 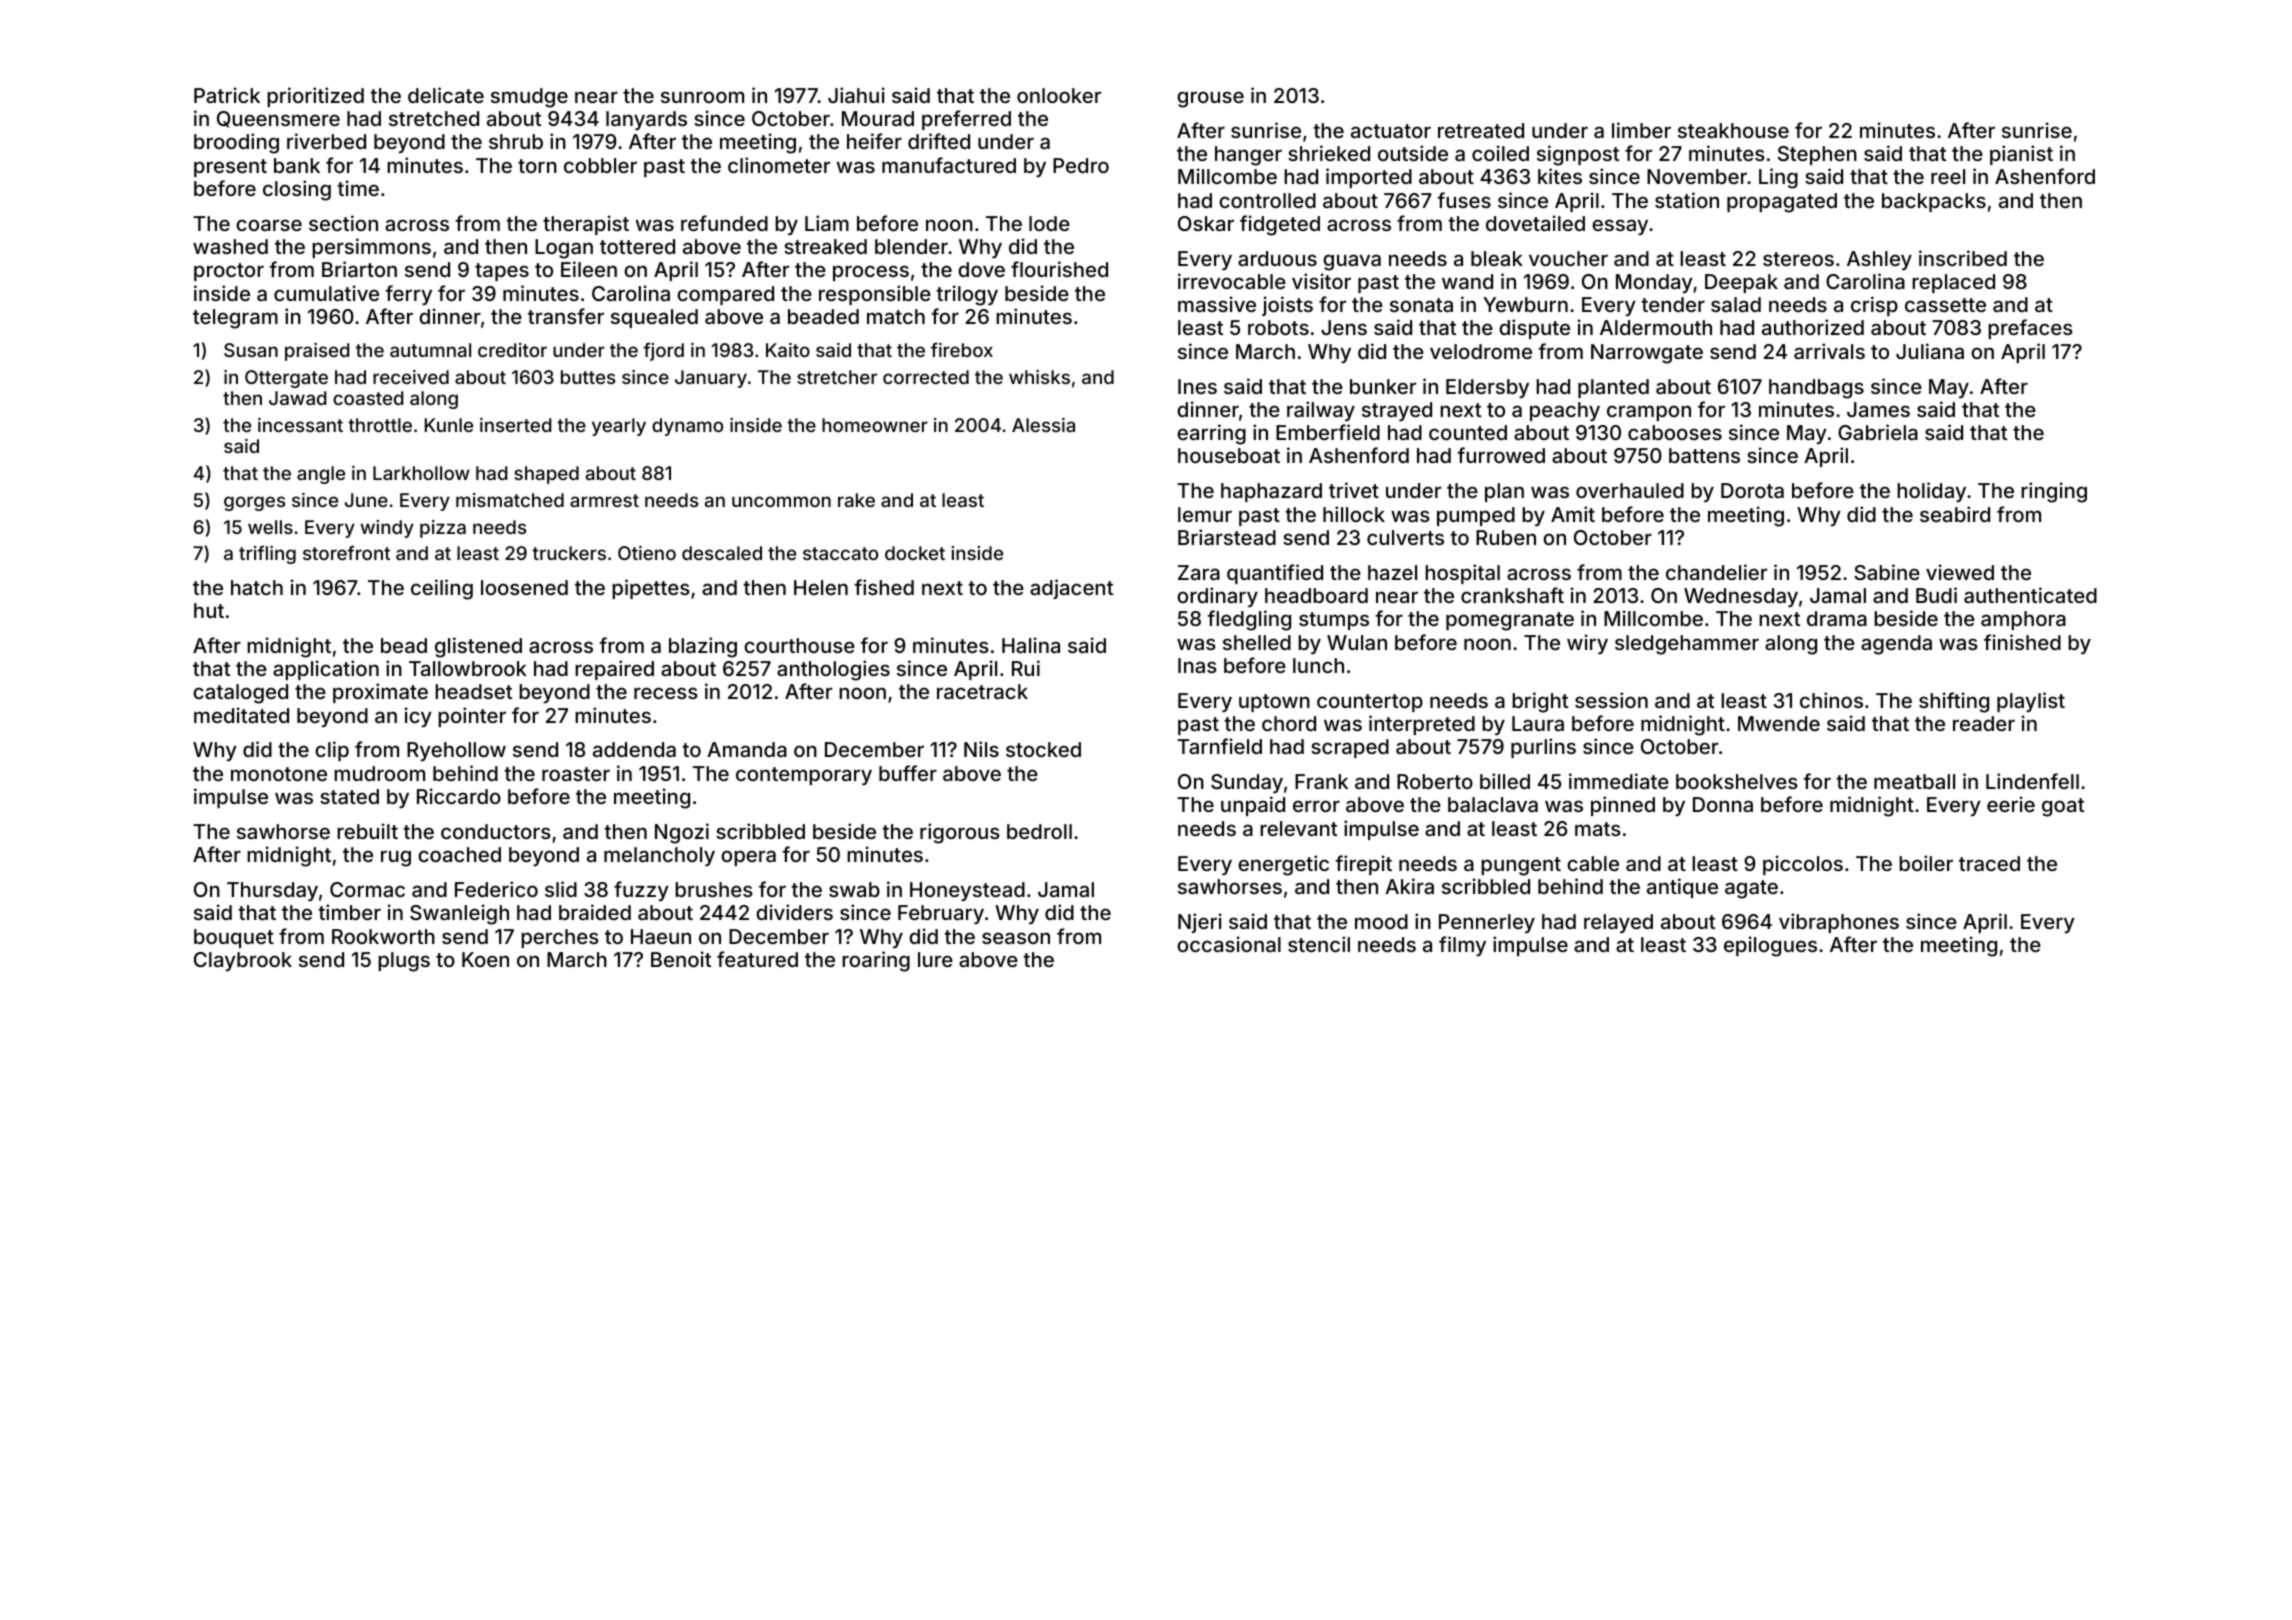 What do you see at coordinates (516, 425) in the screenshot?
I see `inserted` at bounding box center [516, 425].
